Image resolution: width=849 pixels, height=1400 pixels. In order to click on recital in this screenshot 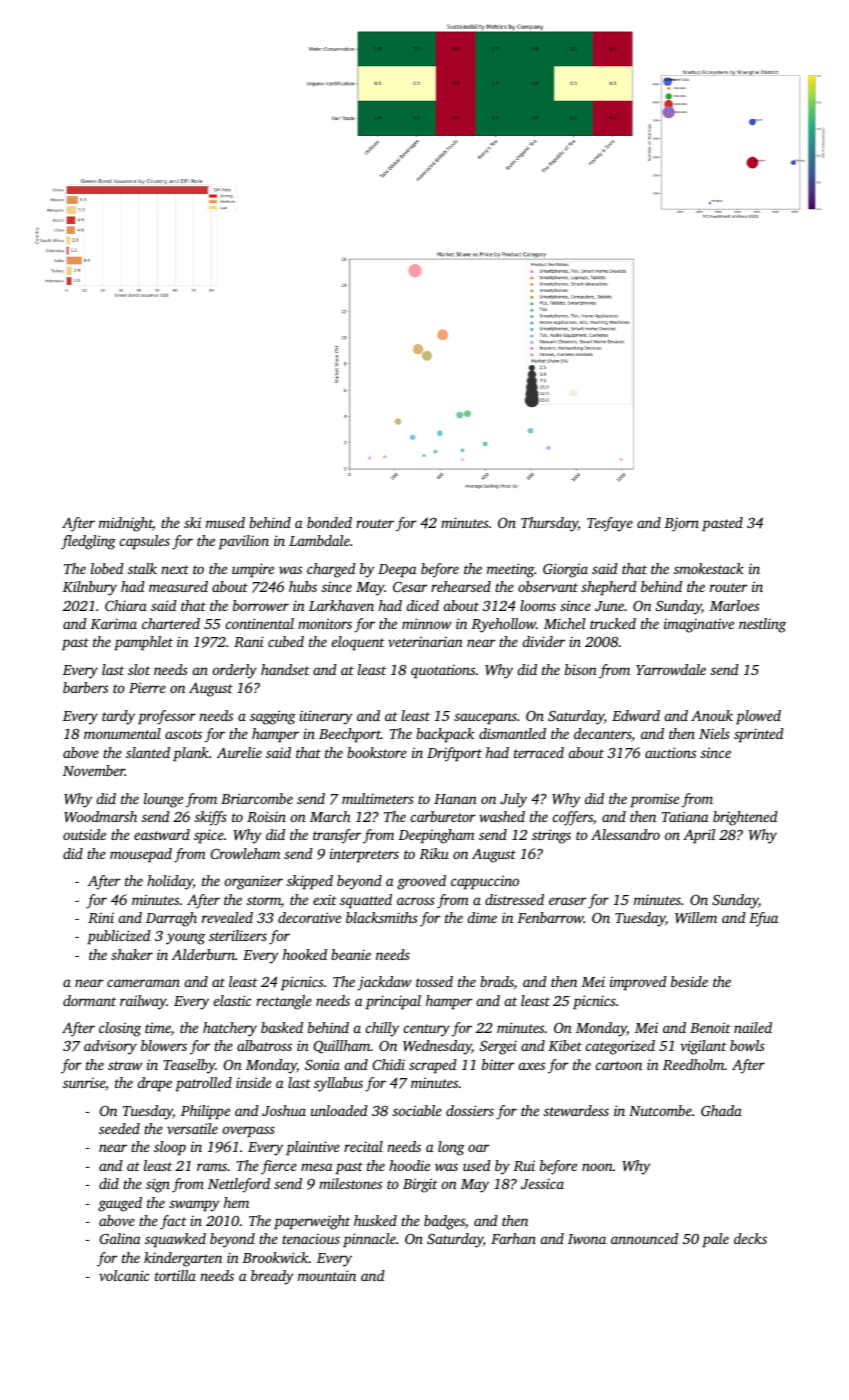, I will do `click(363, 1146)`.
